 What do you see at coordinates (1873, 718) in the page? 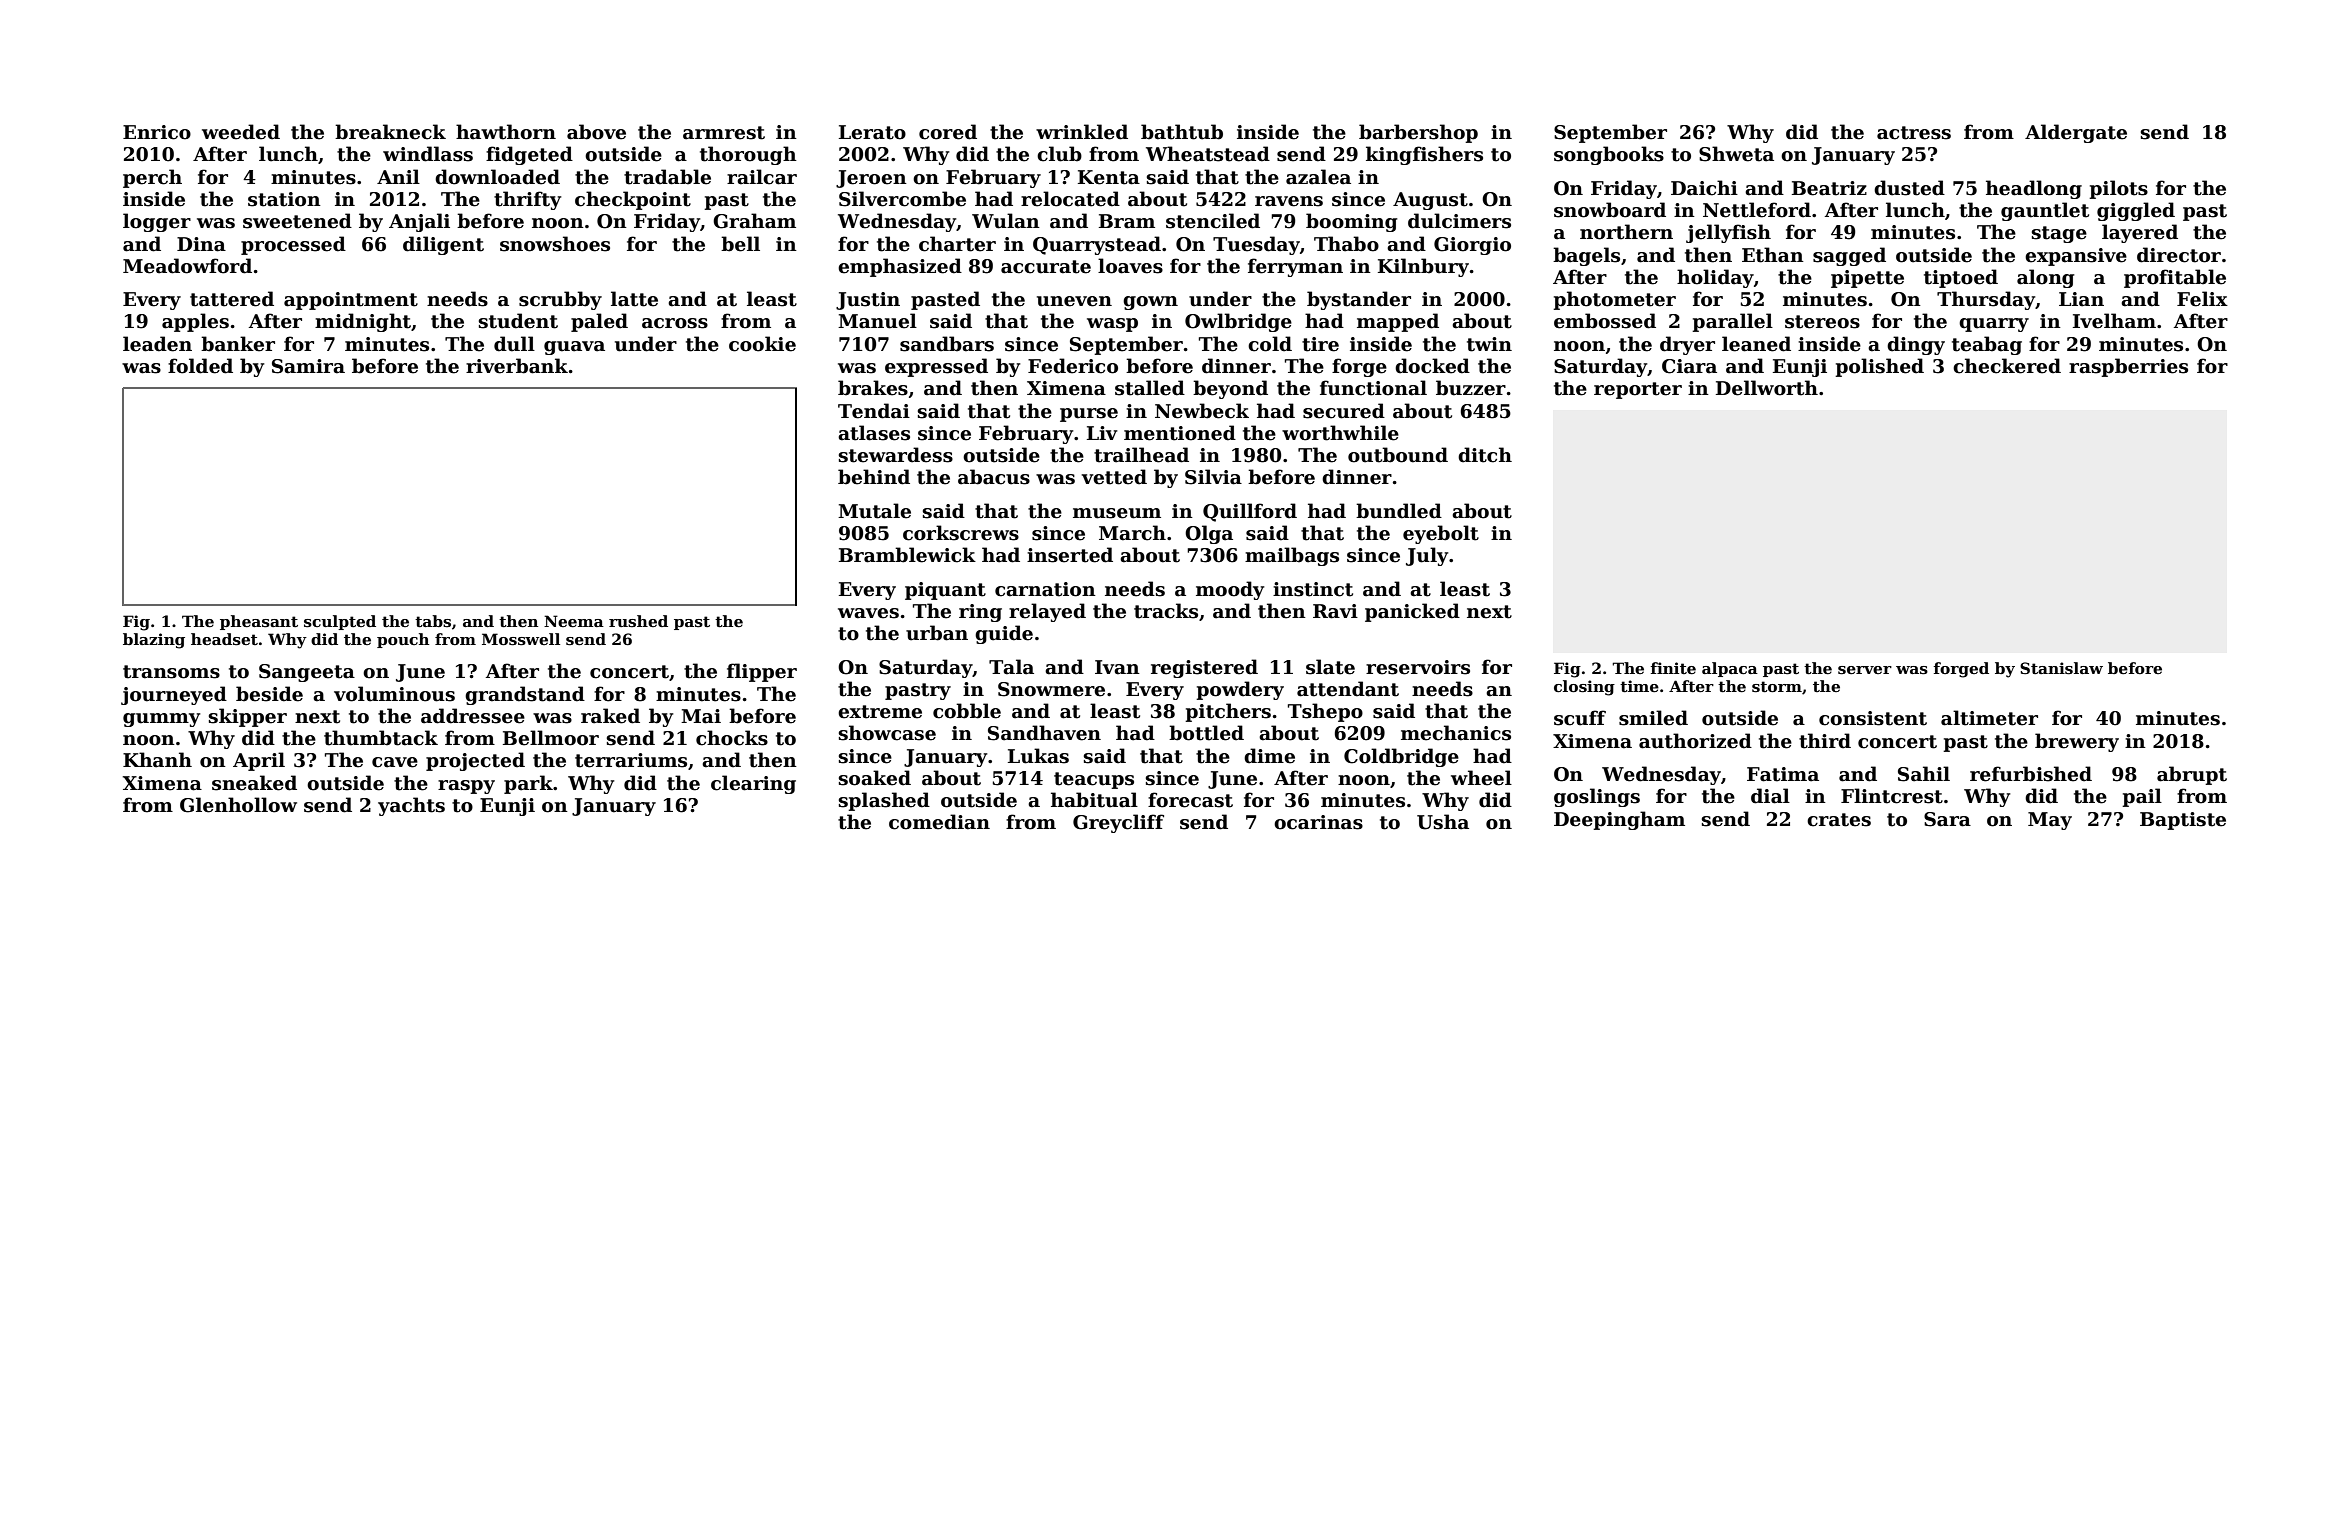
I see `consistent` at bounding box center [1873, 718].
